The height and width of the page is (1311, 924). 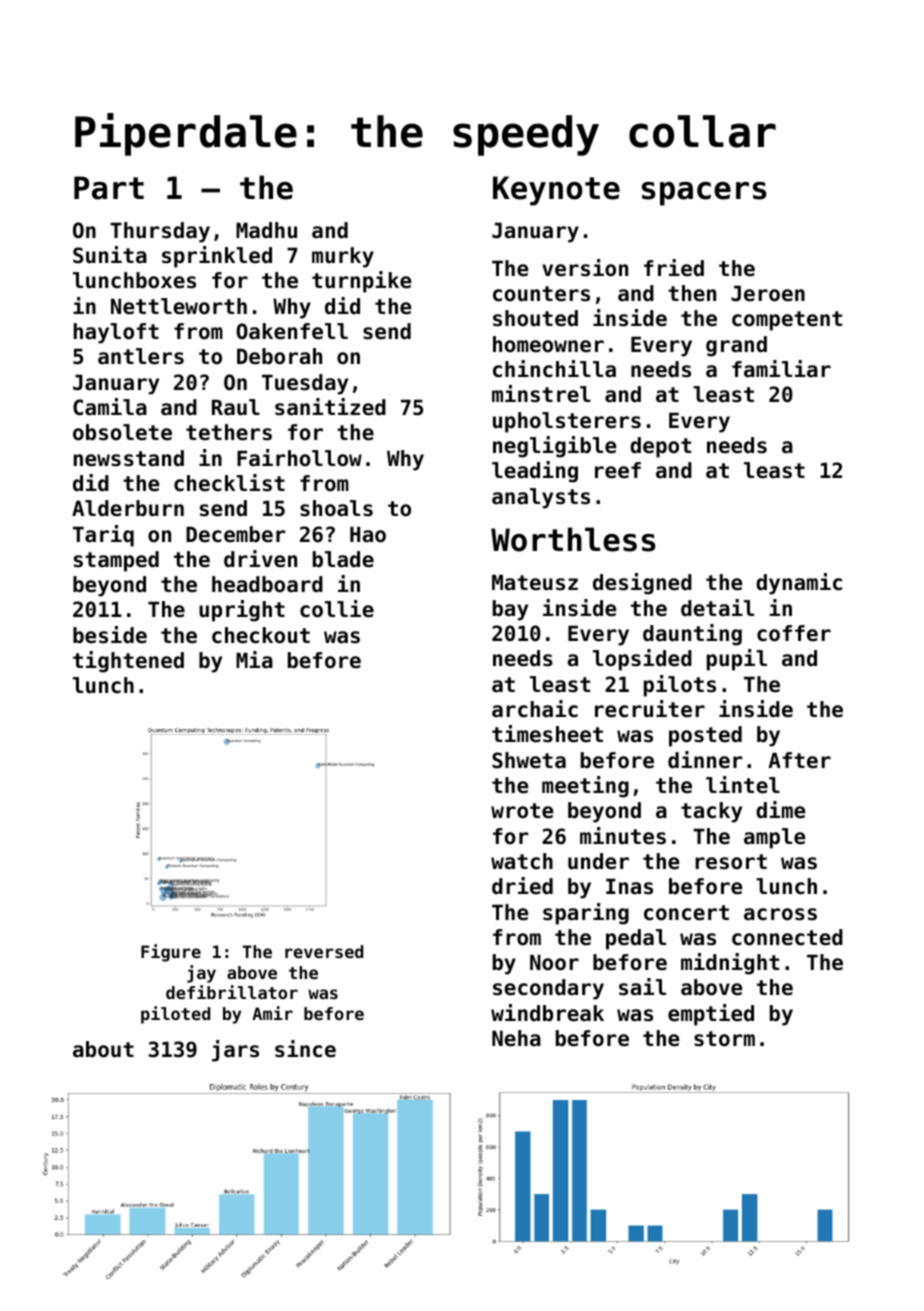 What do you see at coordinates (660, 447) in the page?
I see `depot` at bounding box center [660, 447].
